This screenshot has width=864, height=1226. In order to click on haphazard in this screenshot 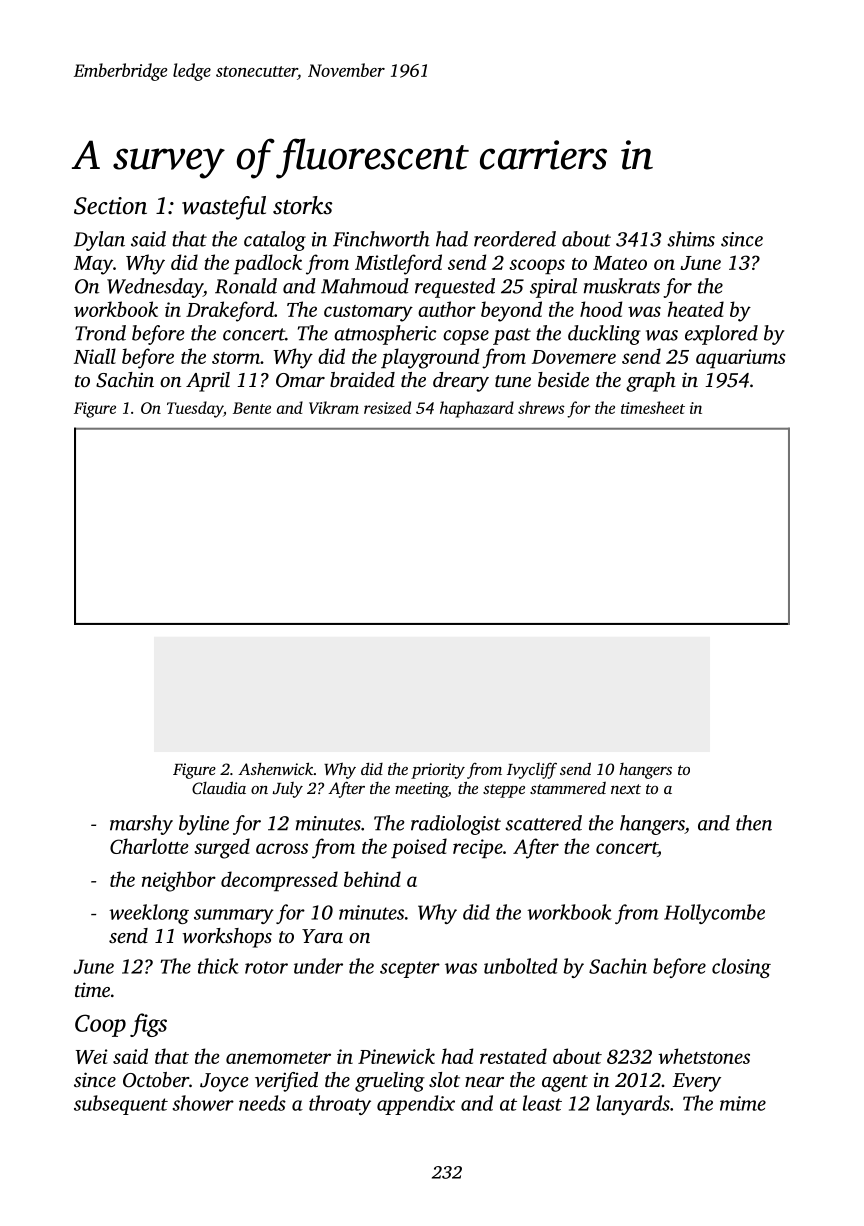, I will do `click(477, 409)`.
